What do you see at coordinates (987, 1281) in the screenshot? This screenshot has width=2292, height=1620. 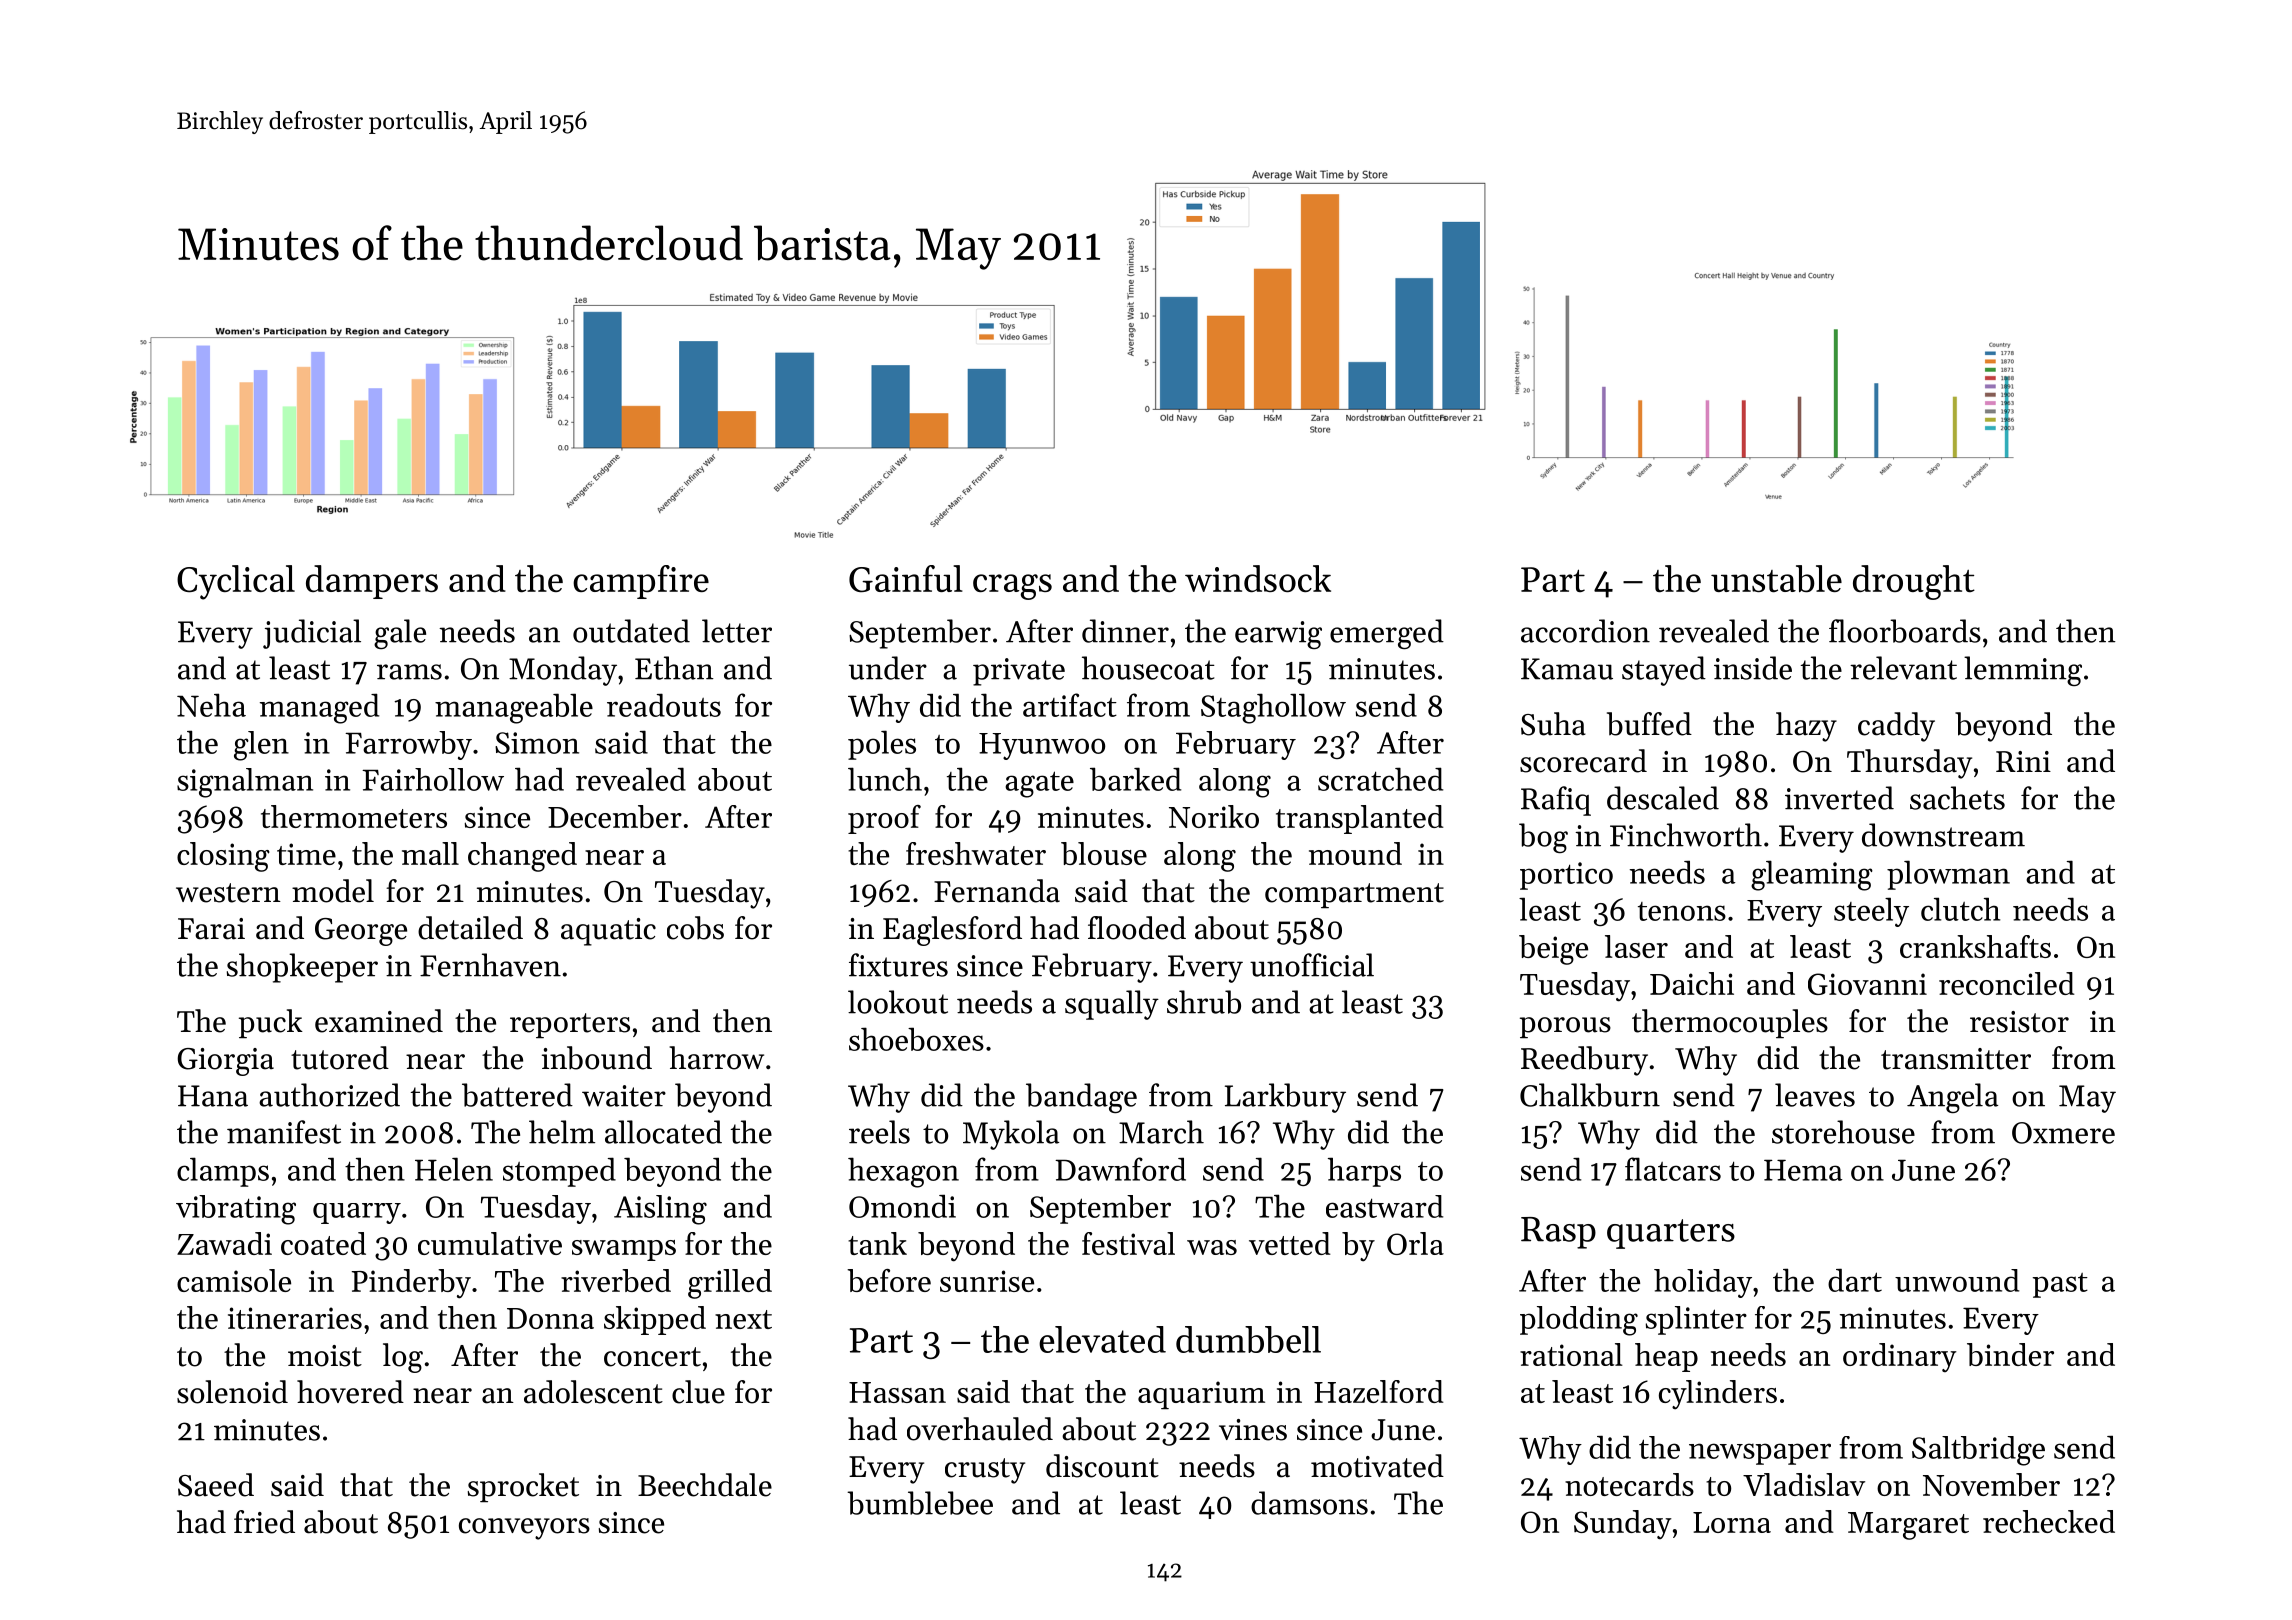 I see `sunrise` at bounding box center [987, 1281].
